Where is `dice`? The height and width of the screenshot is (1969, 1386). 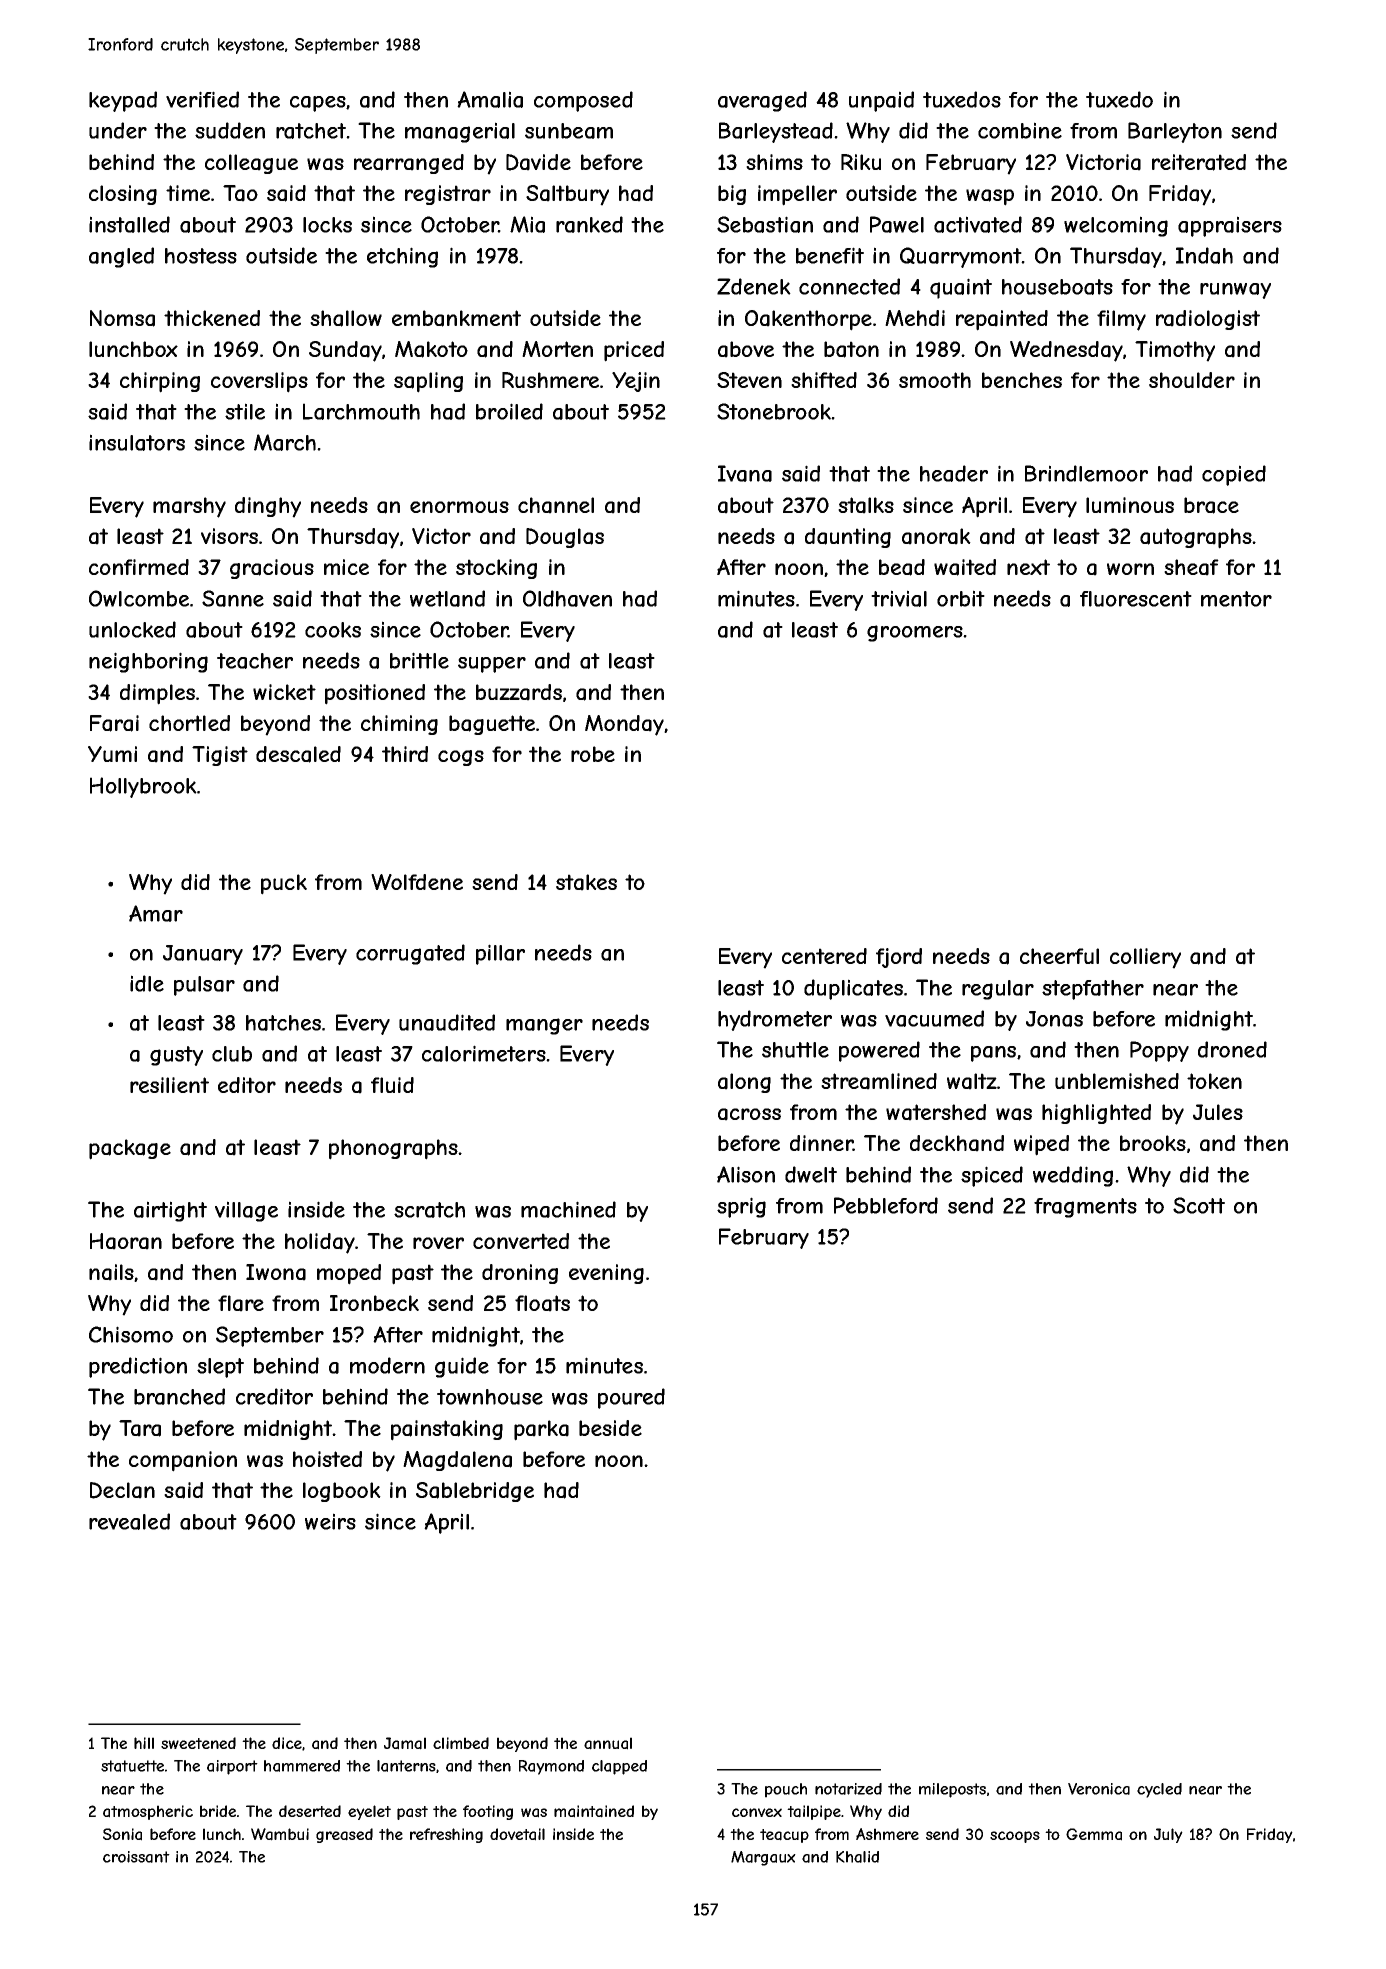
dice is located at coordinates (287, 1743).
